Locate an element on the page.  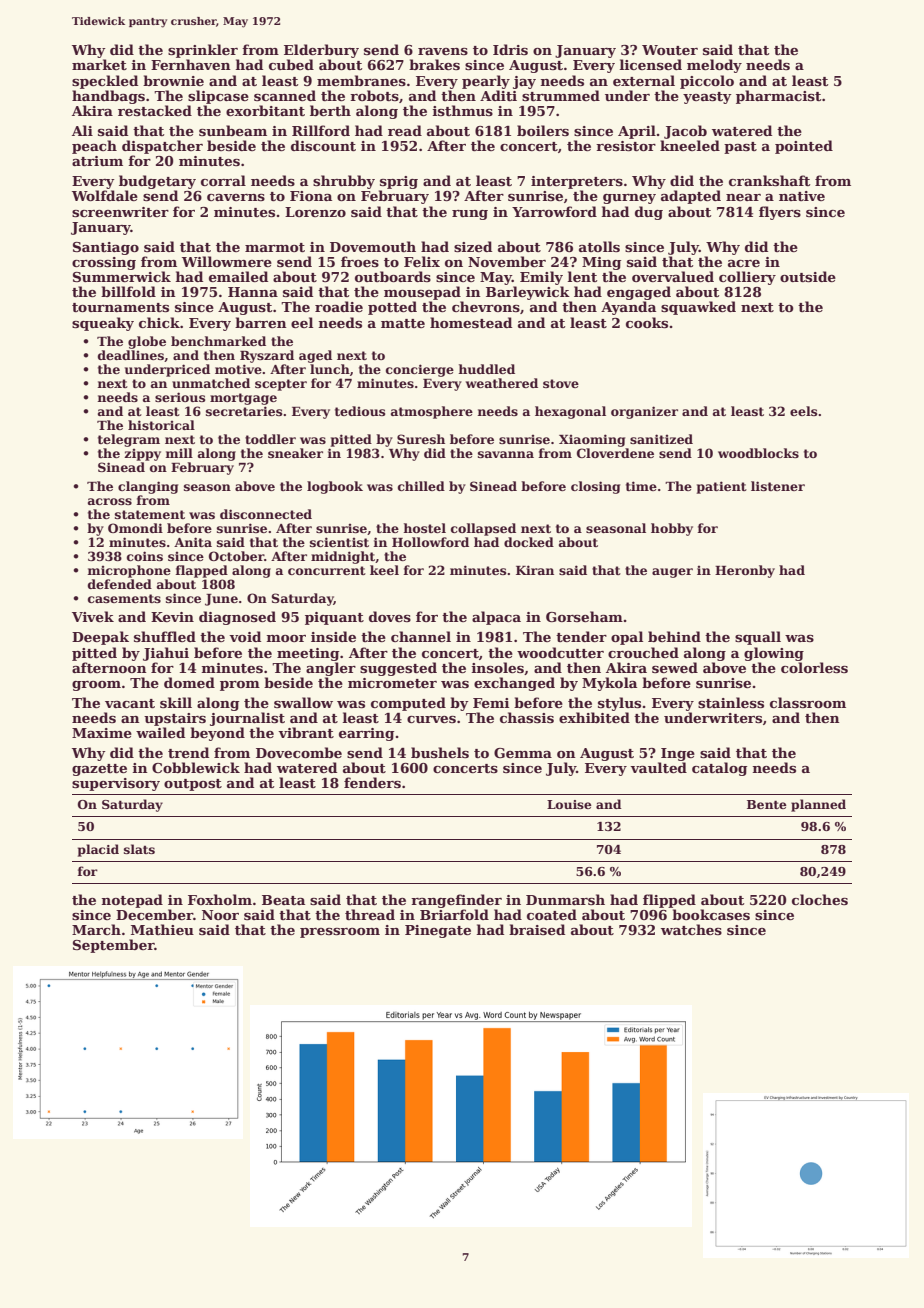
watches is located at coordinates (691, 929).
